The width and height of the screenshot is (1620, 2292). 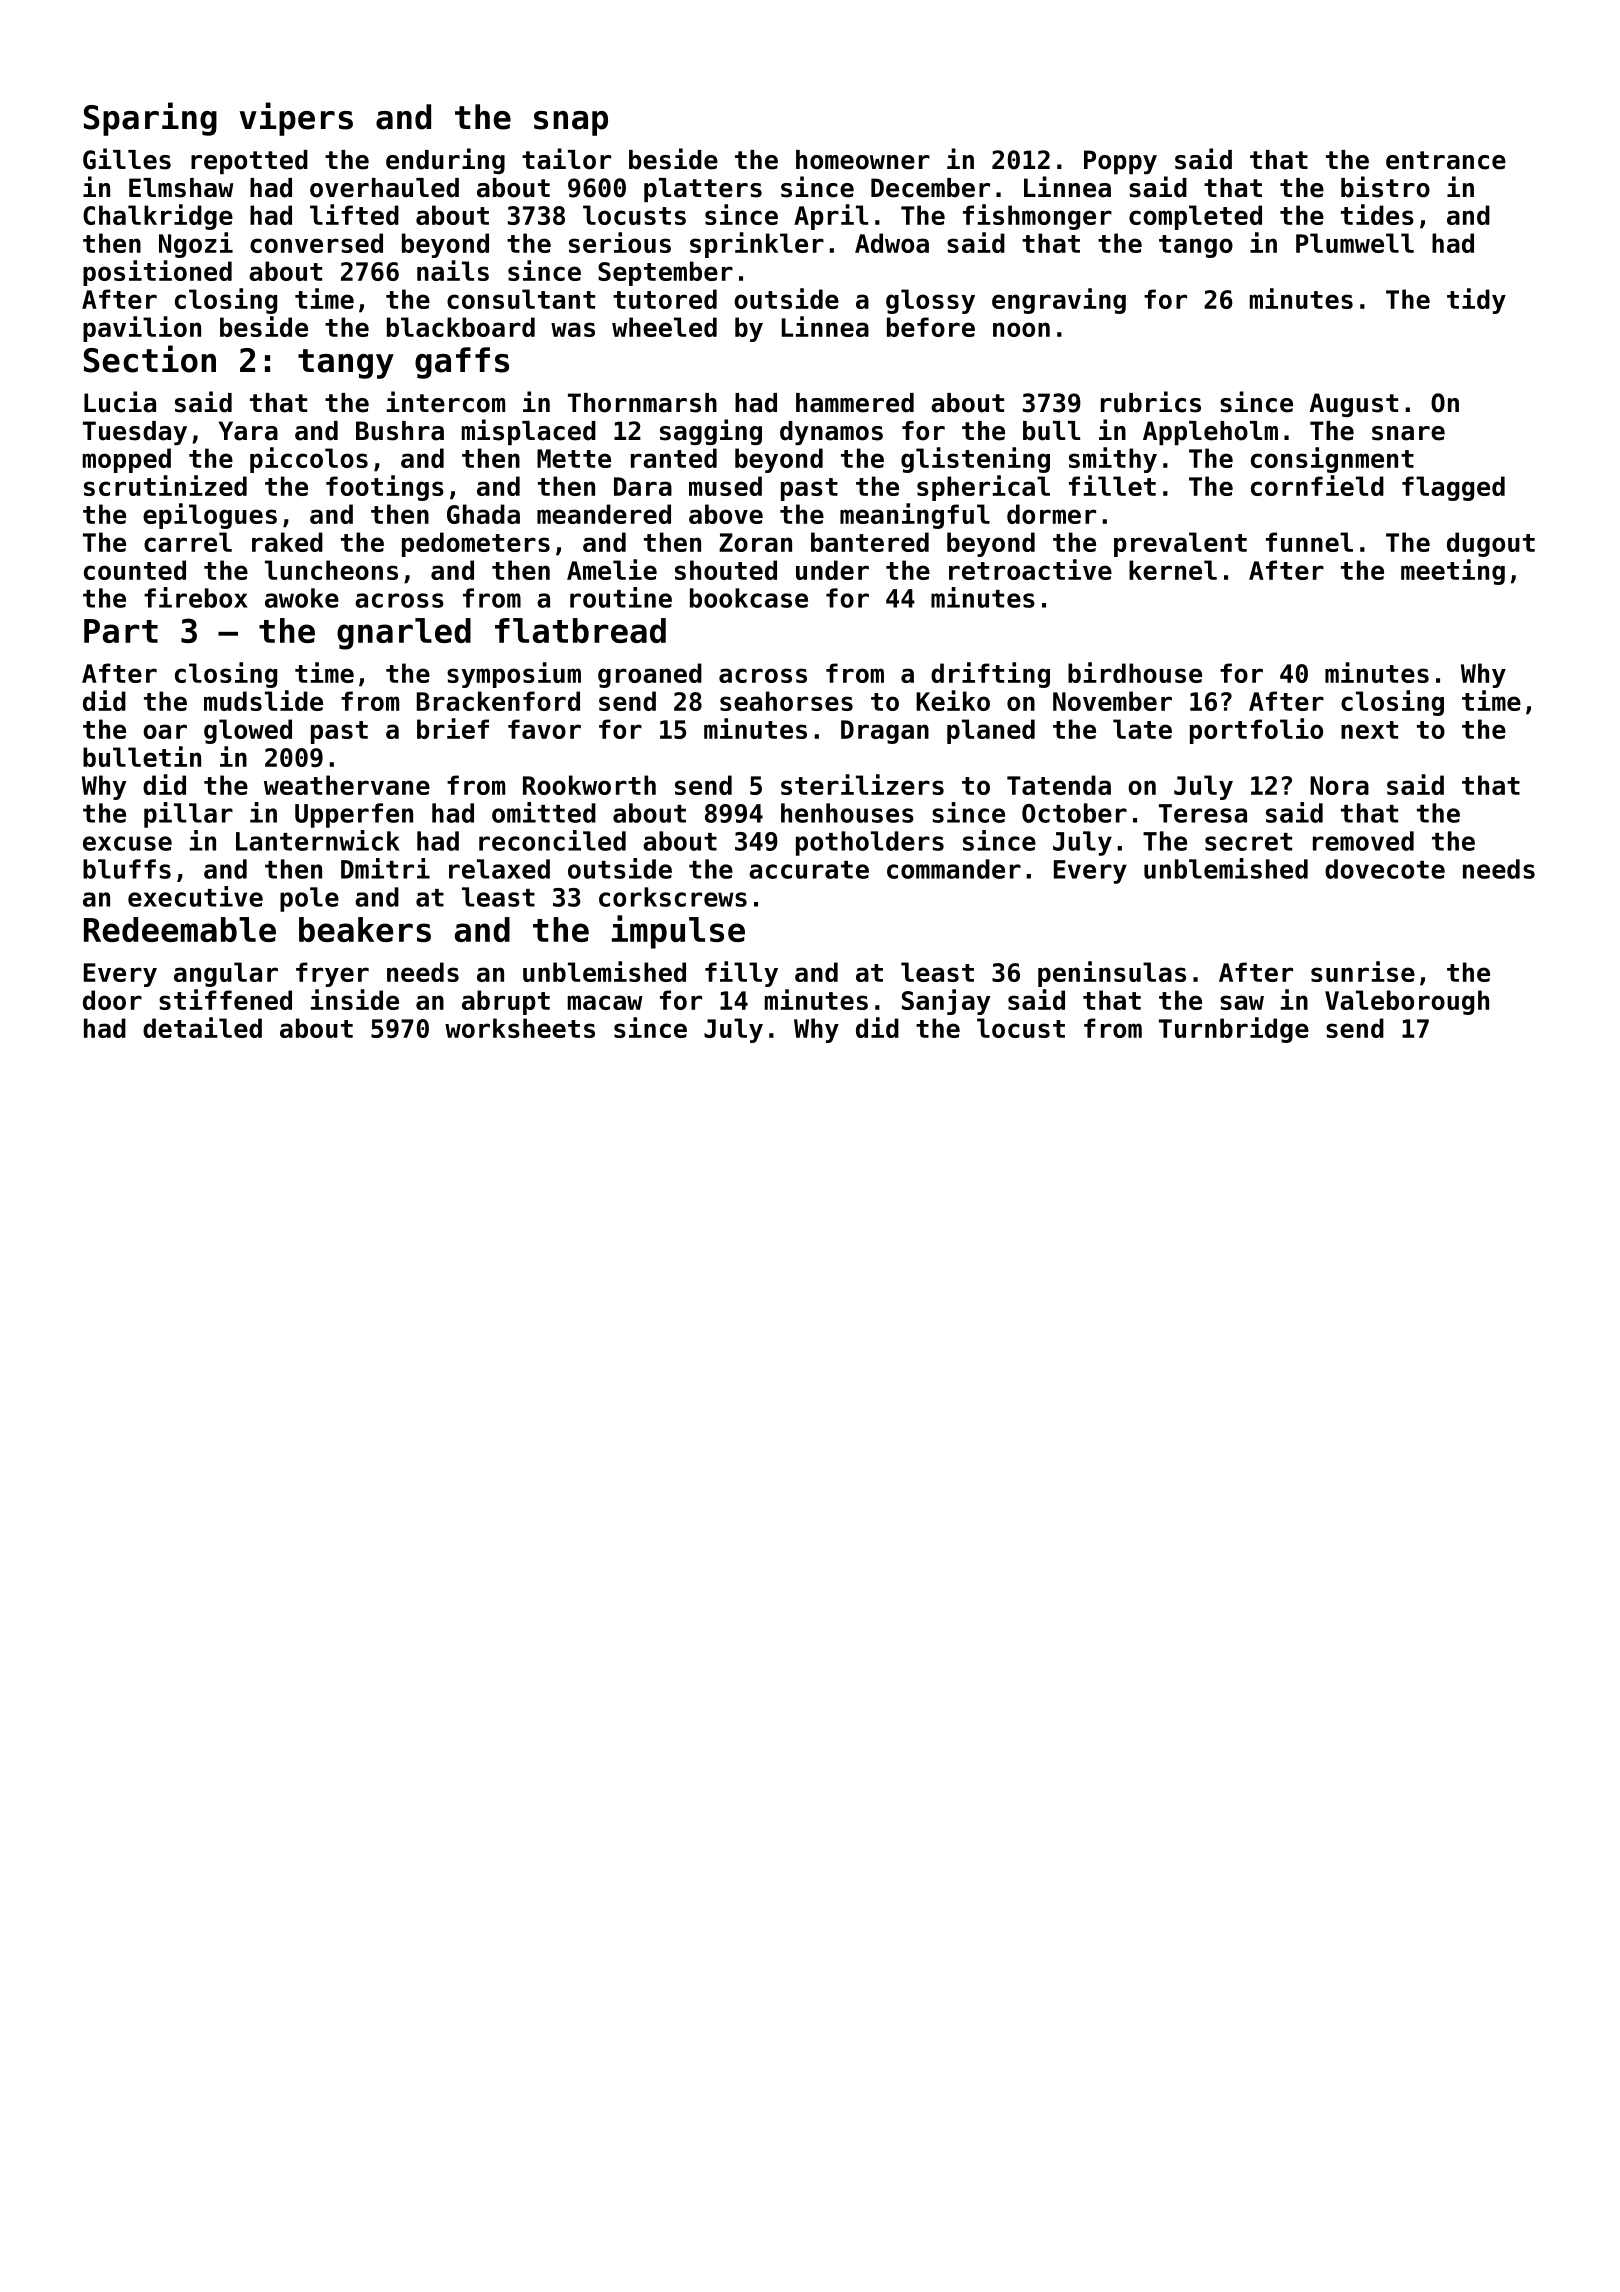 What do you see at coordinates (1453, 572) in the screenshot?
I see `meeting` at bounding box center [1453, 572].
